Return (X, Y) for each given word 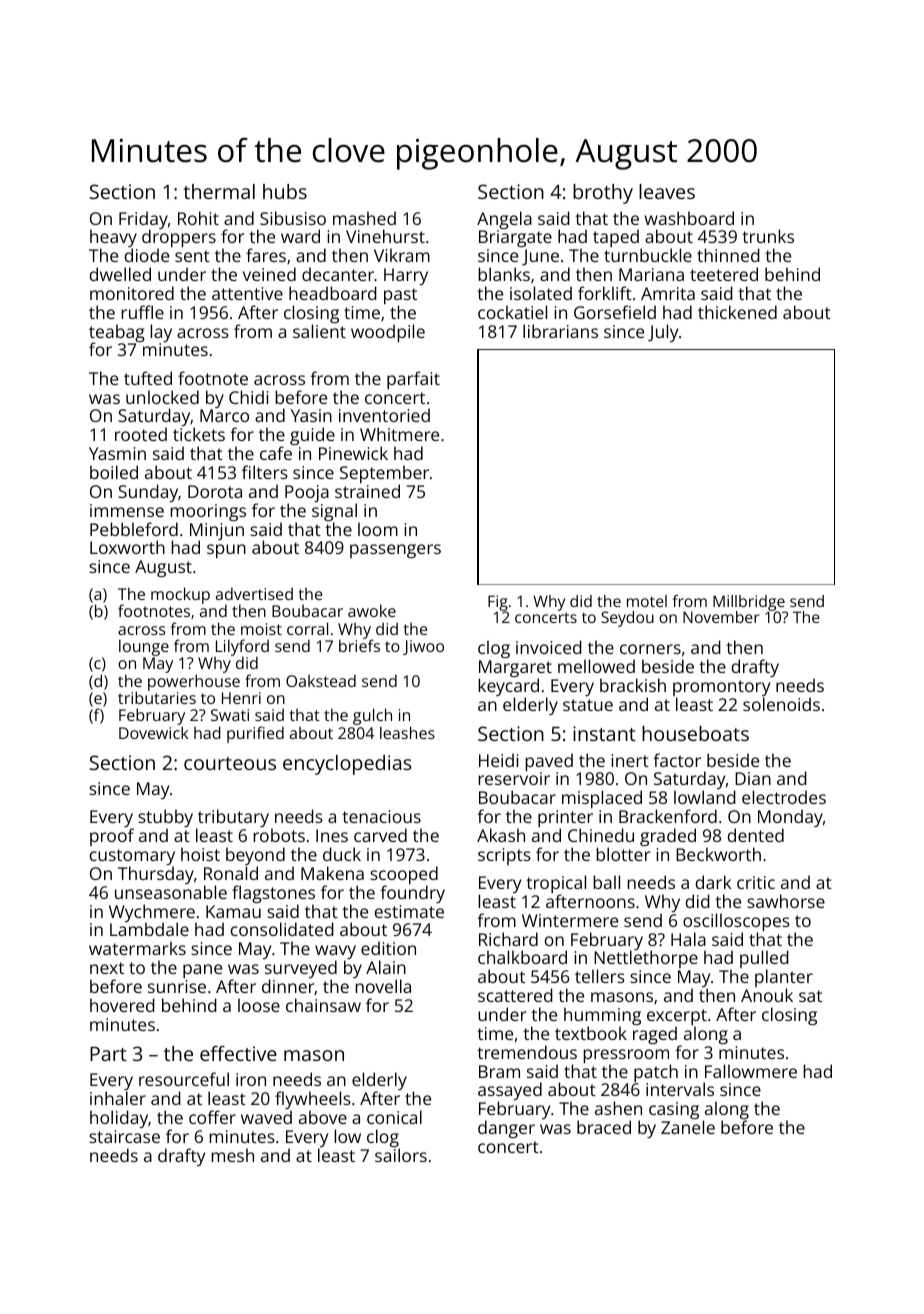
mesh (232, 1155)
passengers (395, 551)
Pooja (307, 493)
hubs (285, 191)
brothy (603, 194)
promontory (721, 688)
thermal (219, 191)
